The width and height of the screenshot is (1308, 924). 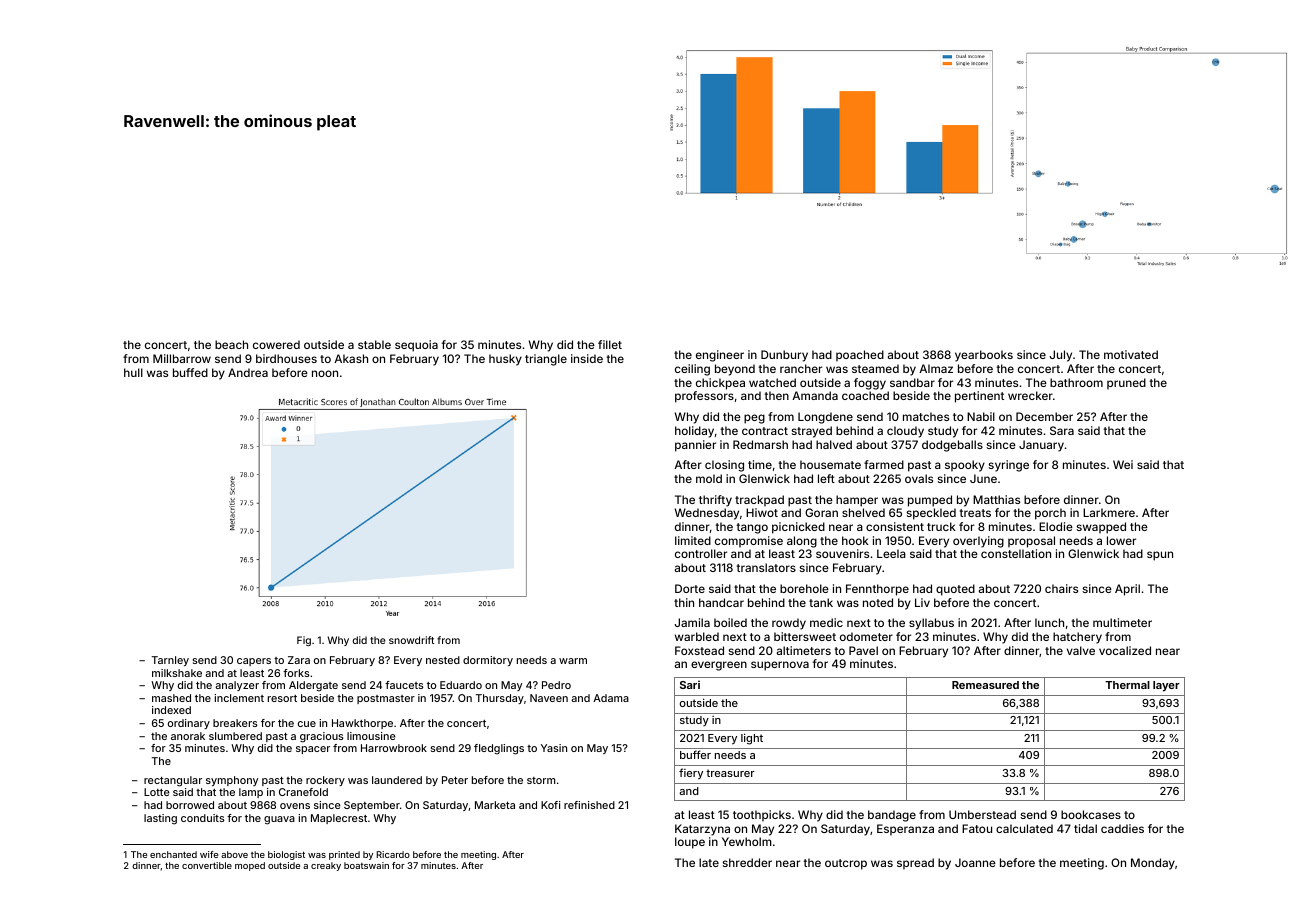 What do you see at coordinates (1091, 814) in the screenshot?
I see `bookcases` at bounding box center [1091, 814].
